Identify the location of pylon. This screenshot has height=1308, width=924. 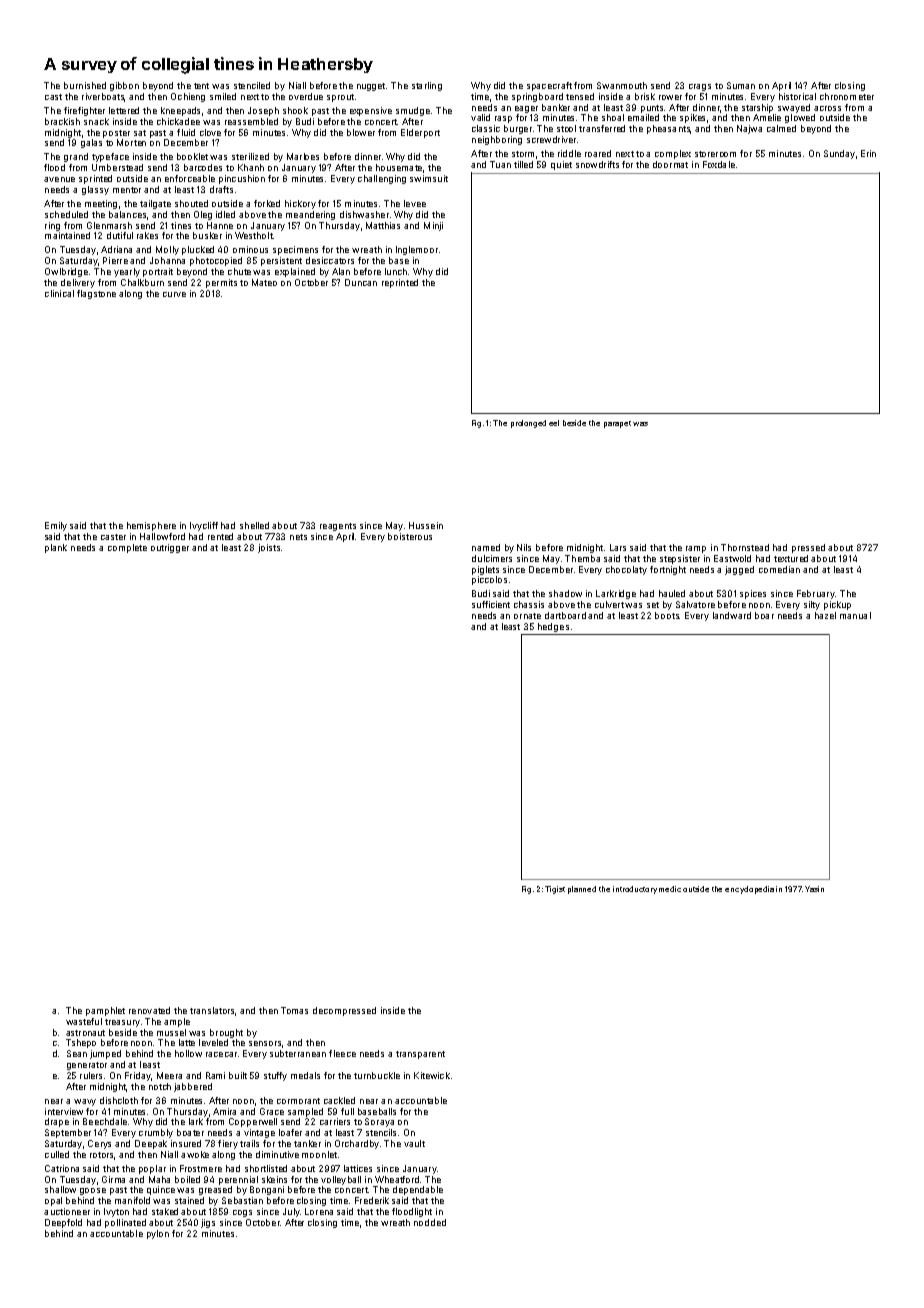
(158, 1234).
